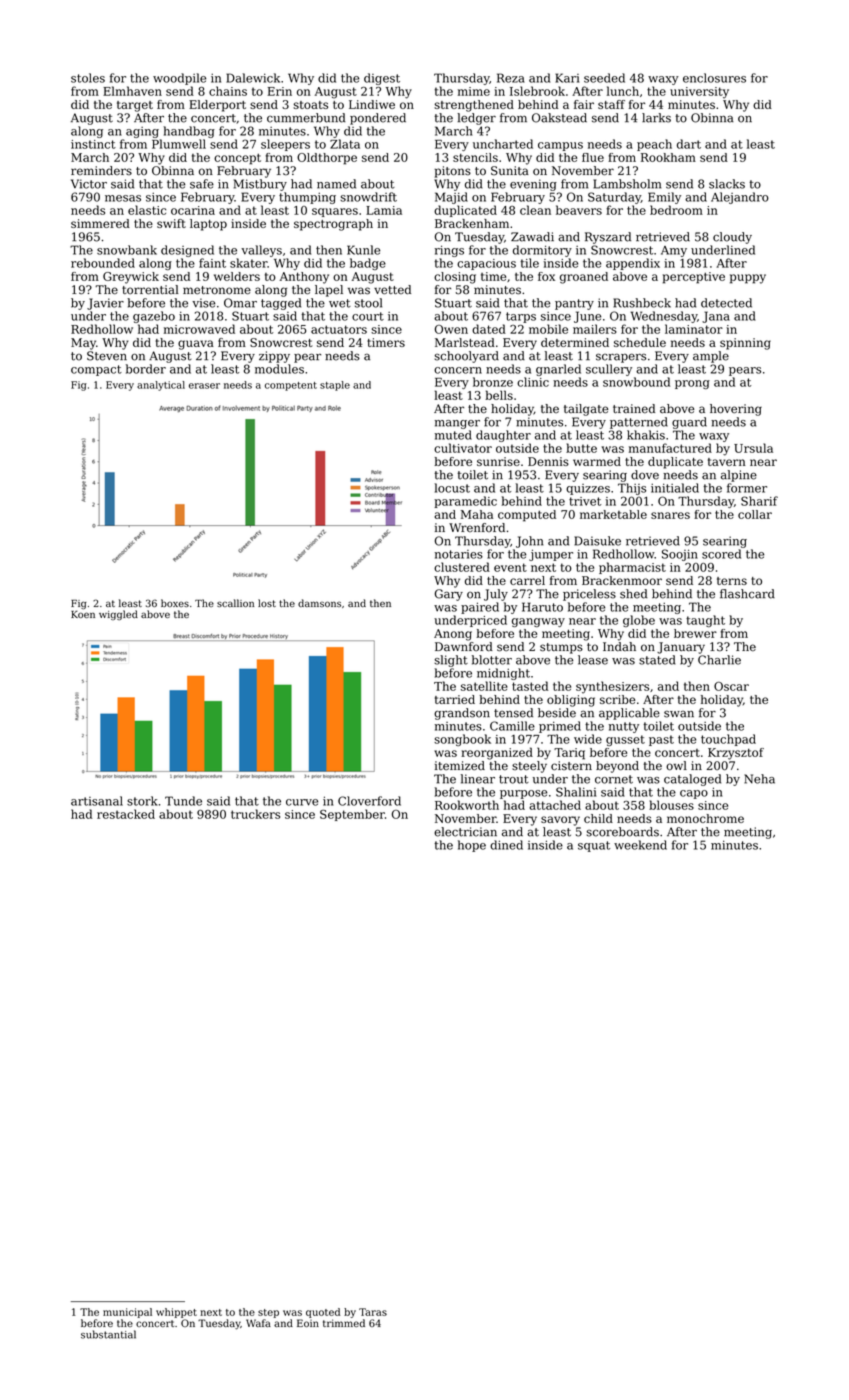 The height and width of the document is (1400, 849). What do you see at coordinates (453, 435) in the document?
I see `muted` at bounding box center [453, 435].
